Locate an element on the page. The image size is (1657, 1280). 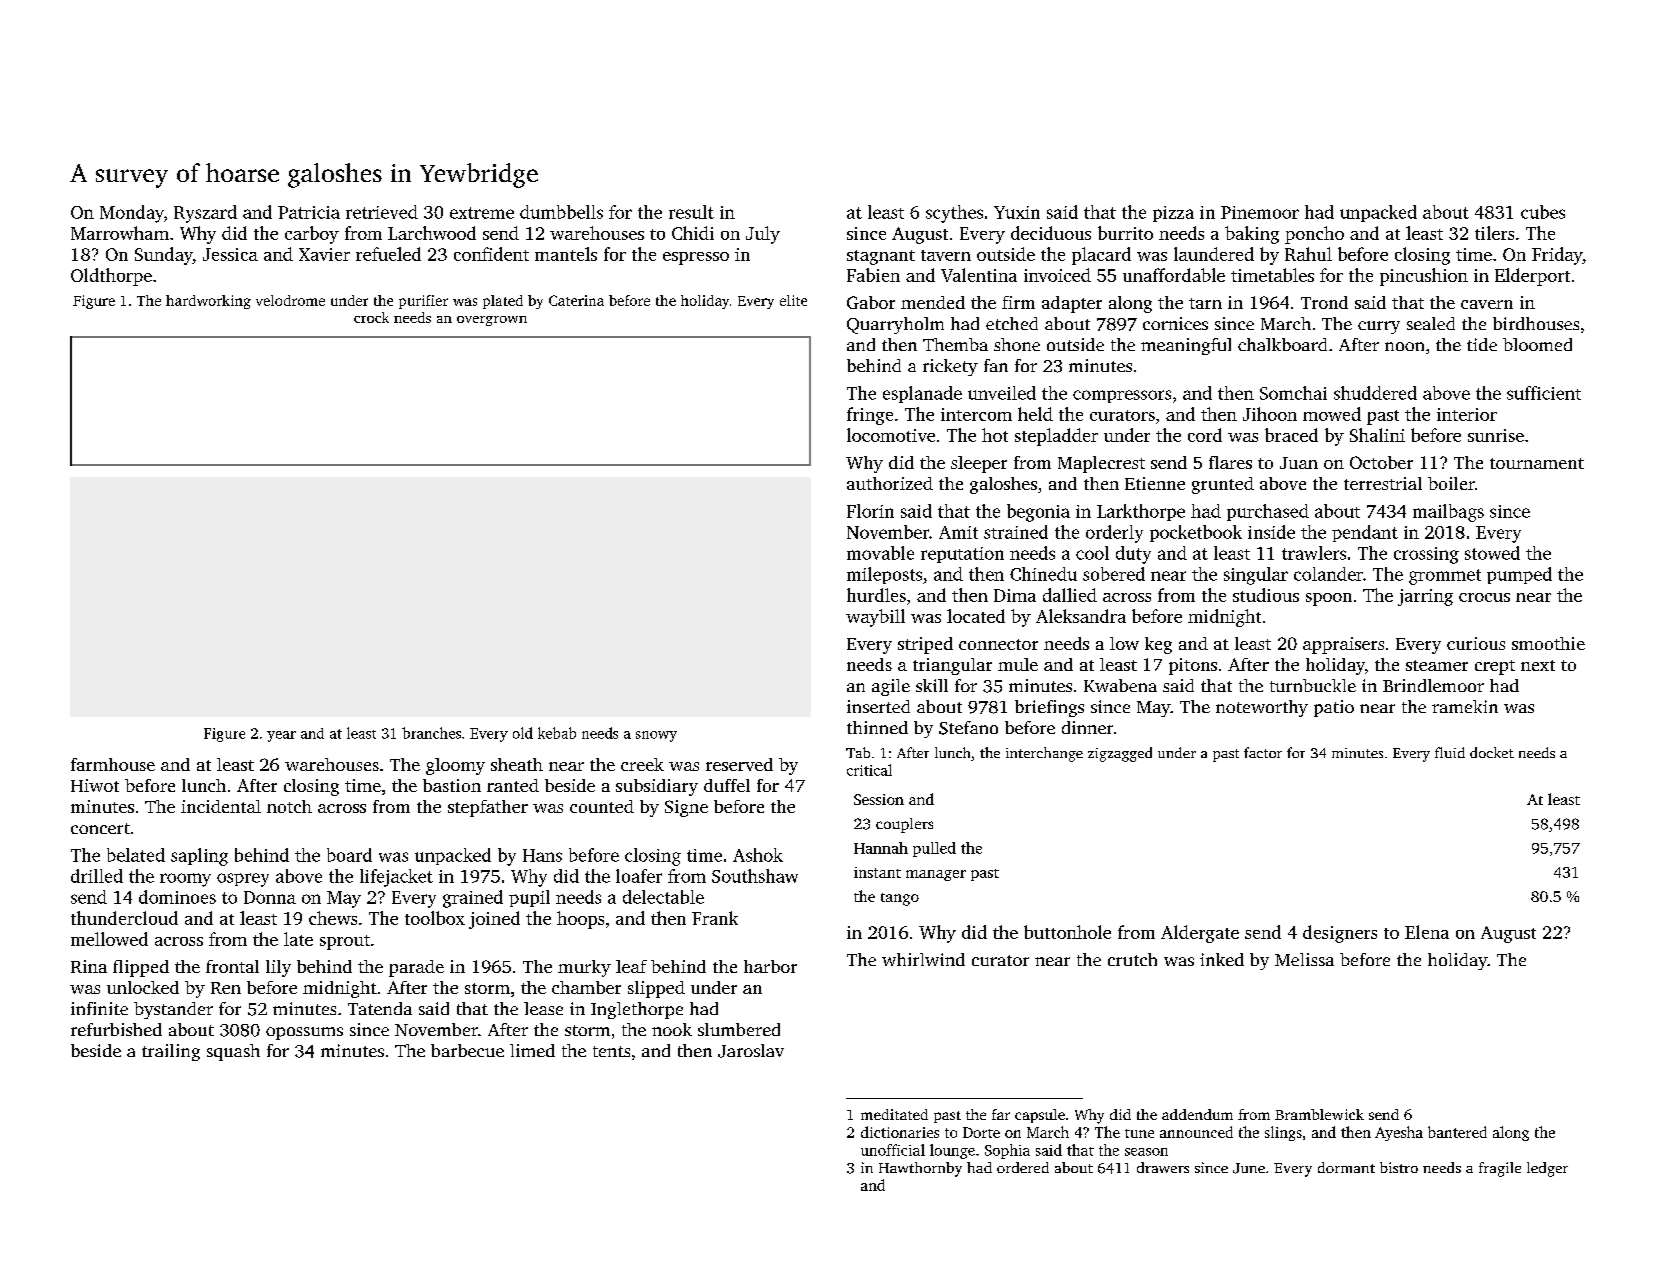
Rahul is located at coordinates (1308, 254).
